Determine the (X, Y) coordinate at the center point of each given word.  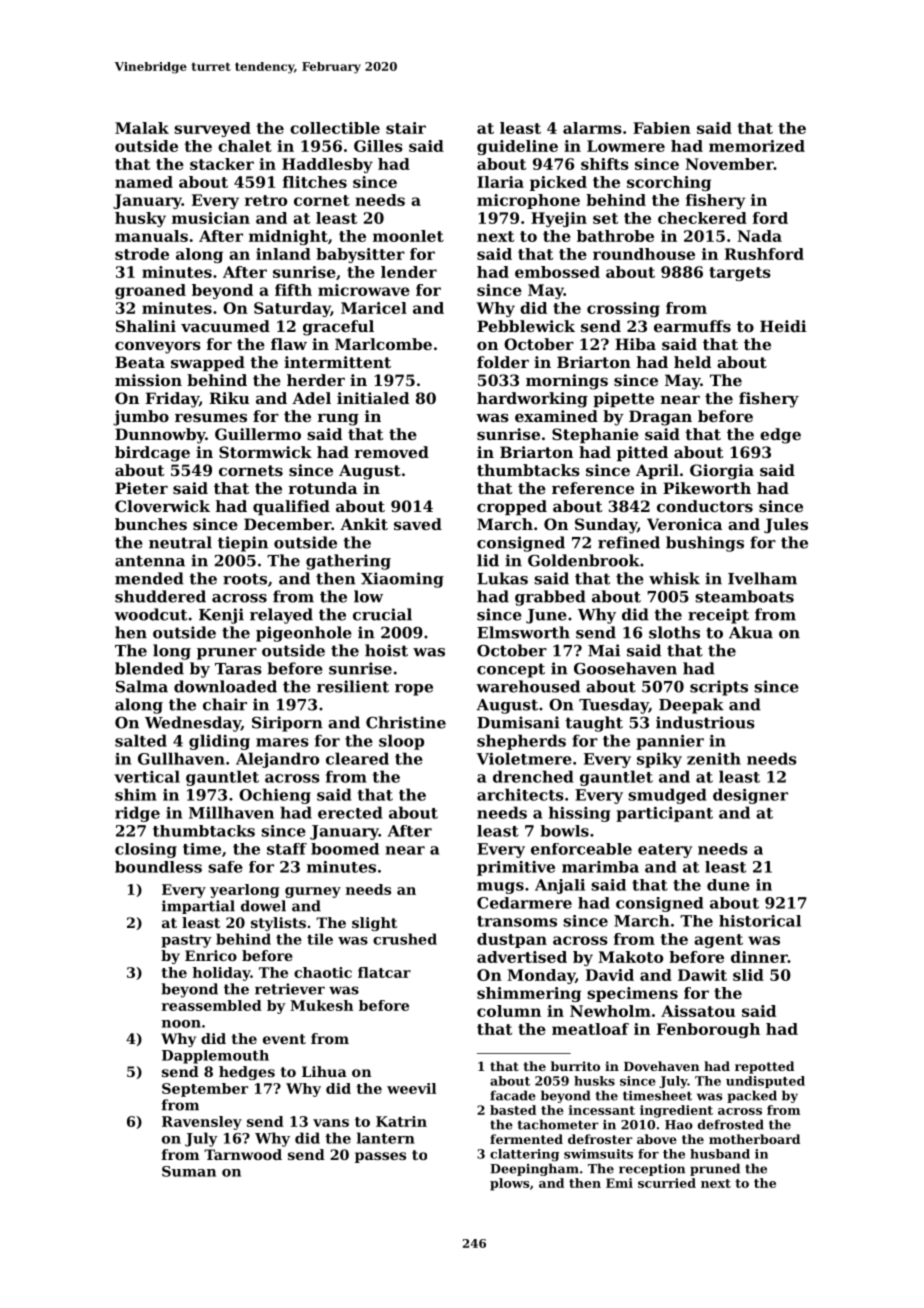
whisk (674, 578)
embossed (557, 272)
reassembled (212, 1005)
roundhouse (644, 254)
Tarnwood (243, 1154)
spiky (659, 760)
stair (406, 128)
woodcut (150, 614)
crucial (382, 614)
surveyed (212, 129)
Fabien (662, 128)
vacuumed (225, 326)
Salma (142, 686)
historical (760, 921)
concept (511, 670)
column (509, 1011)
